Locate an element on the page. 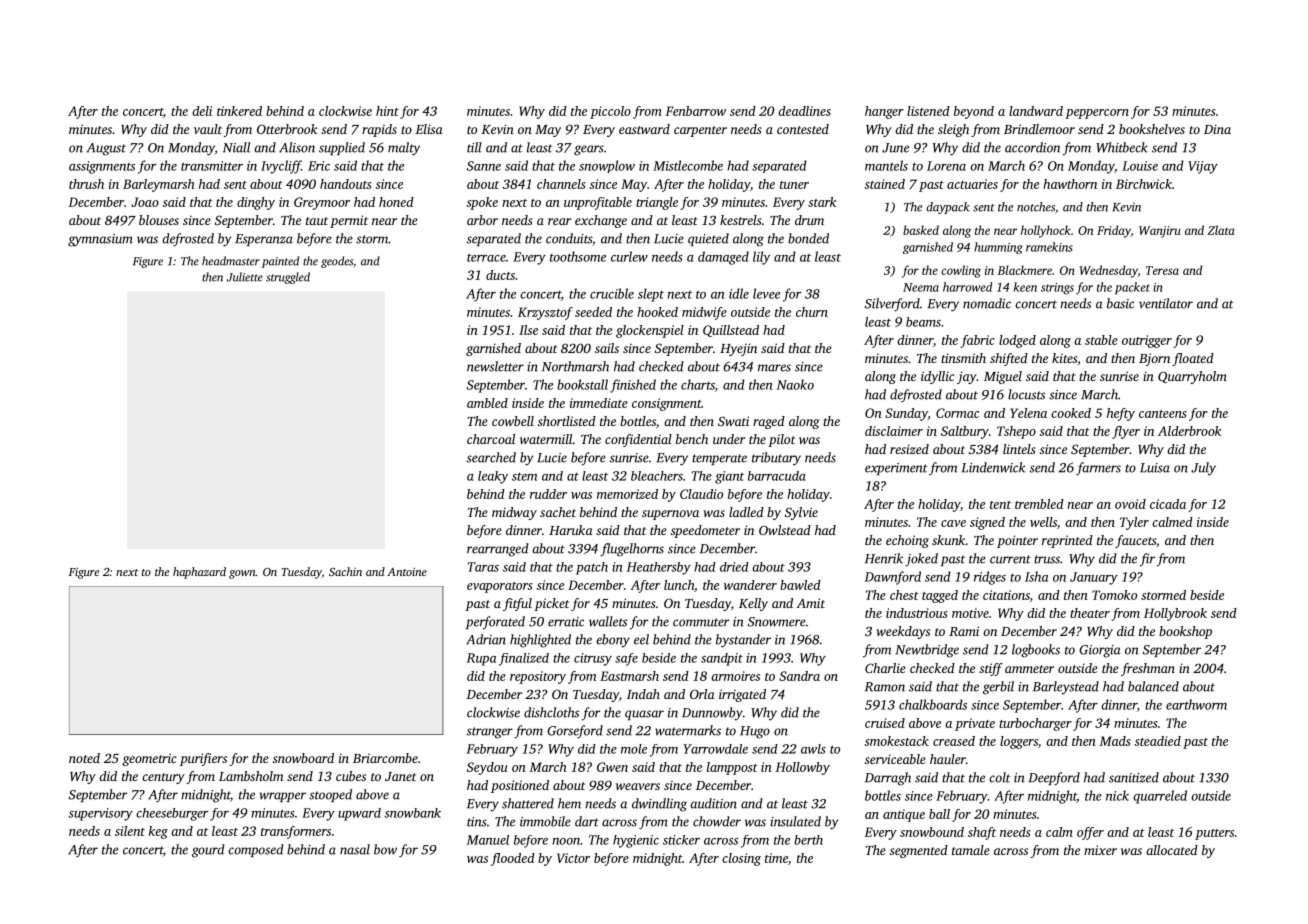  shortlisted is located at coordinates (567, 421).
